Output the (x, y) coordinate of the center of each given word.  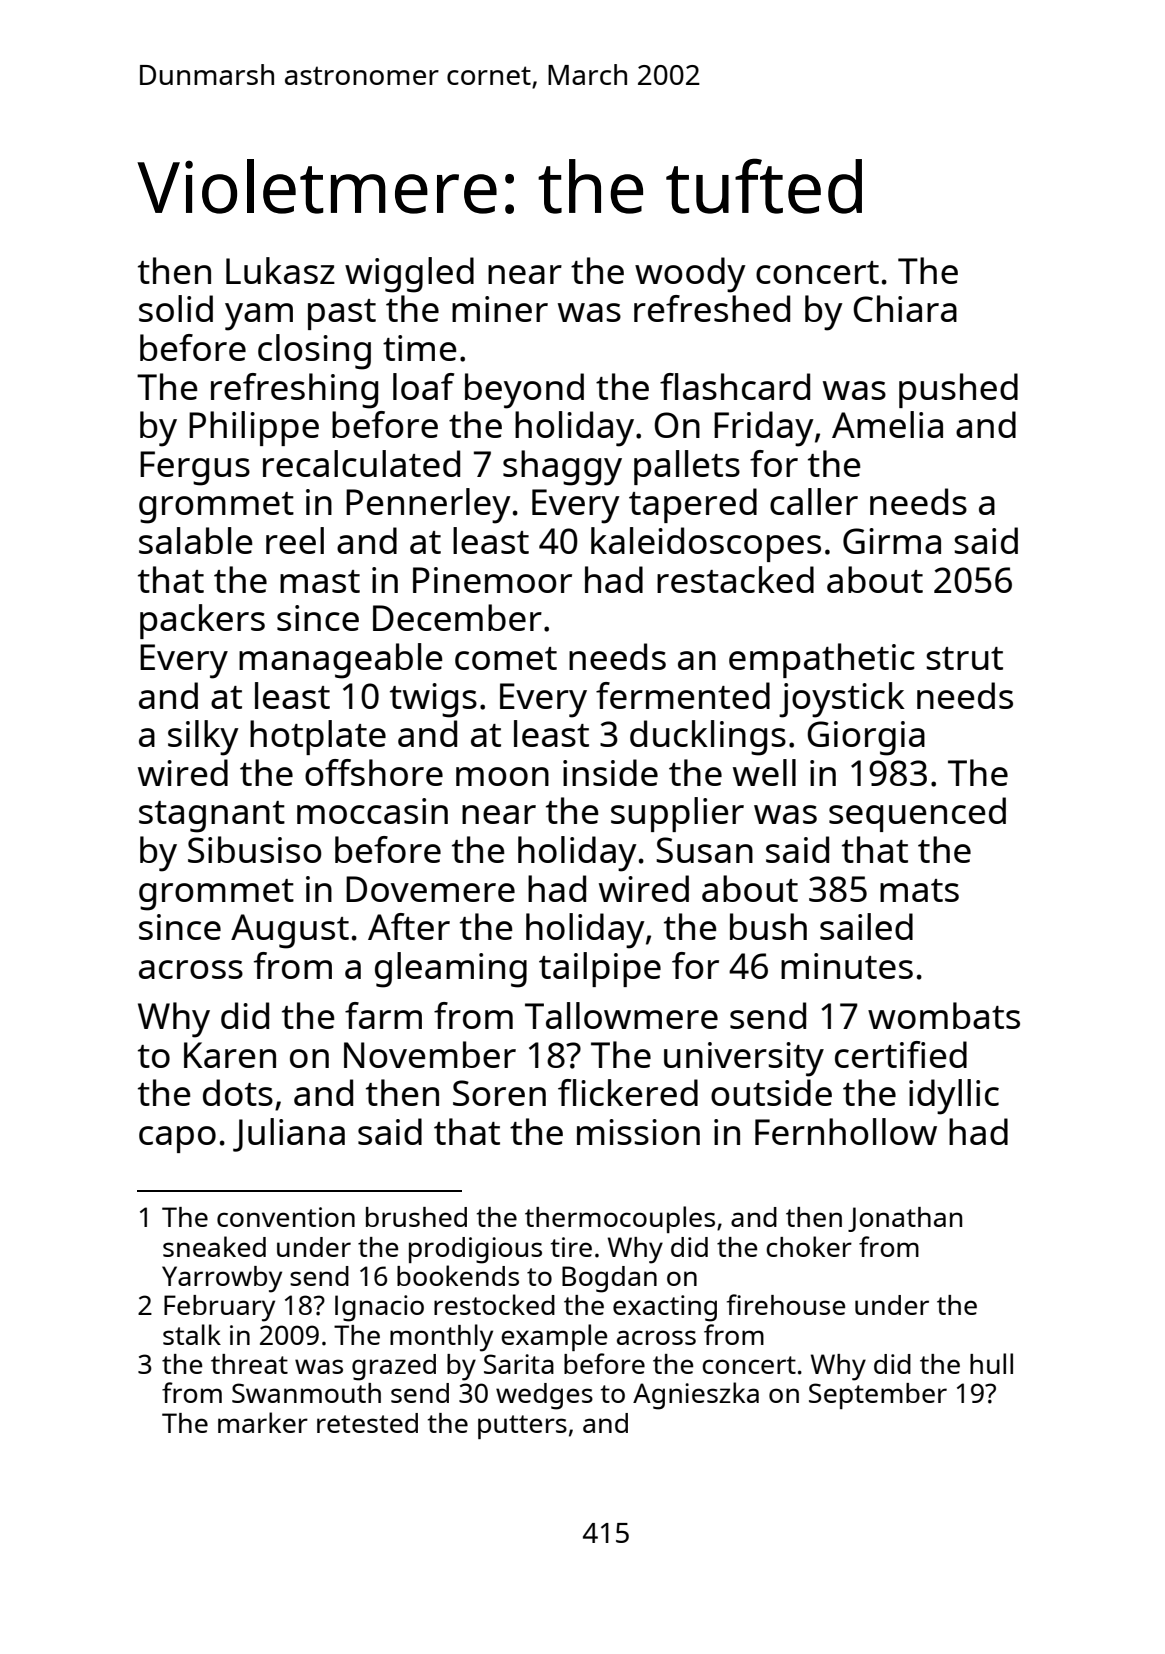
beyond (524, 391)
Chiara (905, 308)
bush (768, 926)
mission (638, 1132)
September (878, 1396)
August (290, 931)
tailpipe (600, 969)
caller (814, 501)
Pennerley (428, 506)
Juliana (289, 1135)
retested (367, 1423)
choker (809, 1246)
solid (176, 308)
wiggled (409, 275)
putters (522, 1427)
